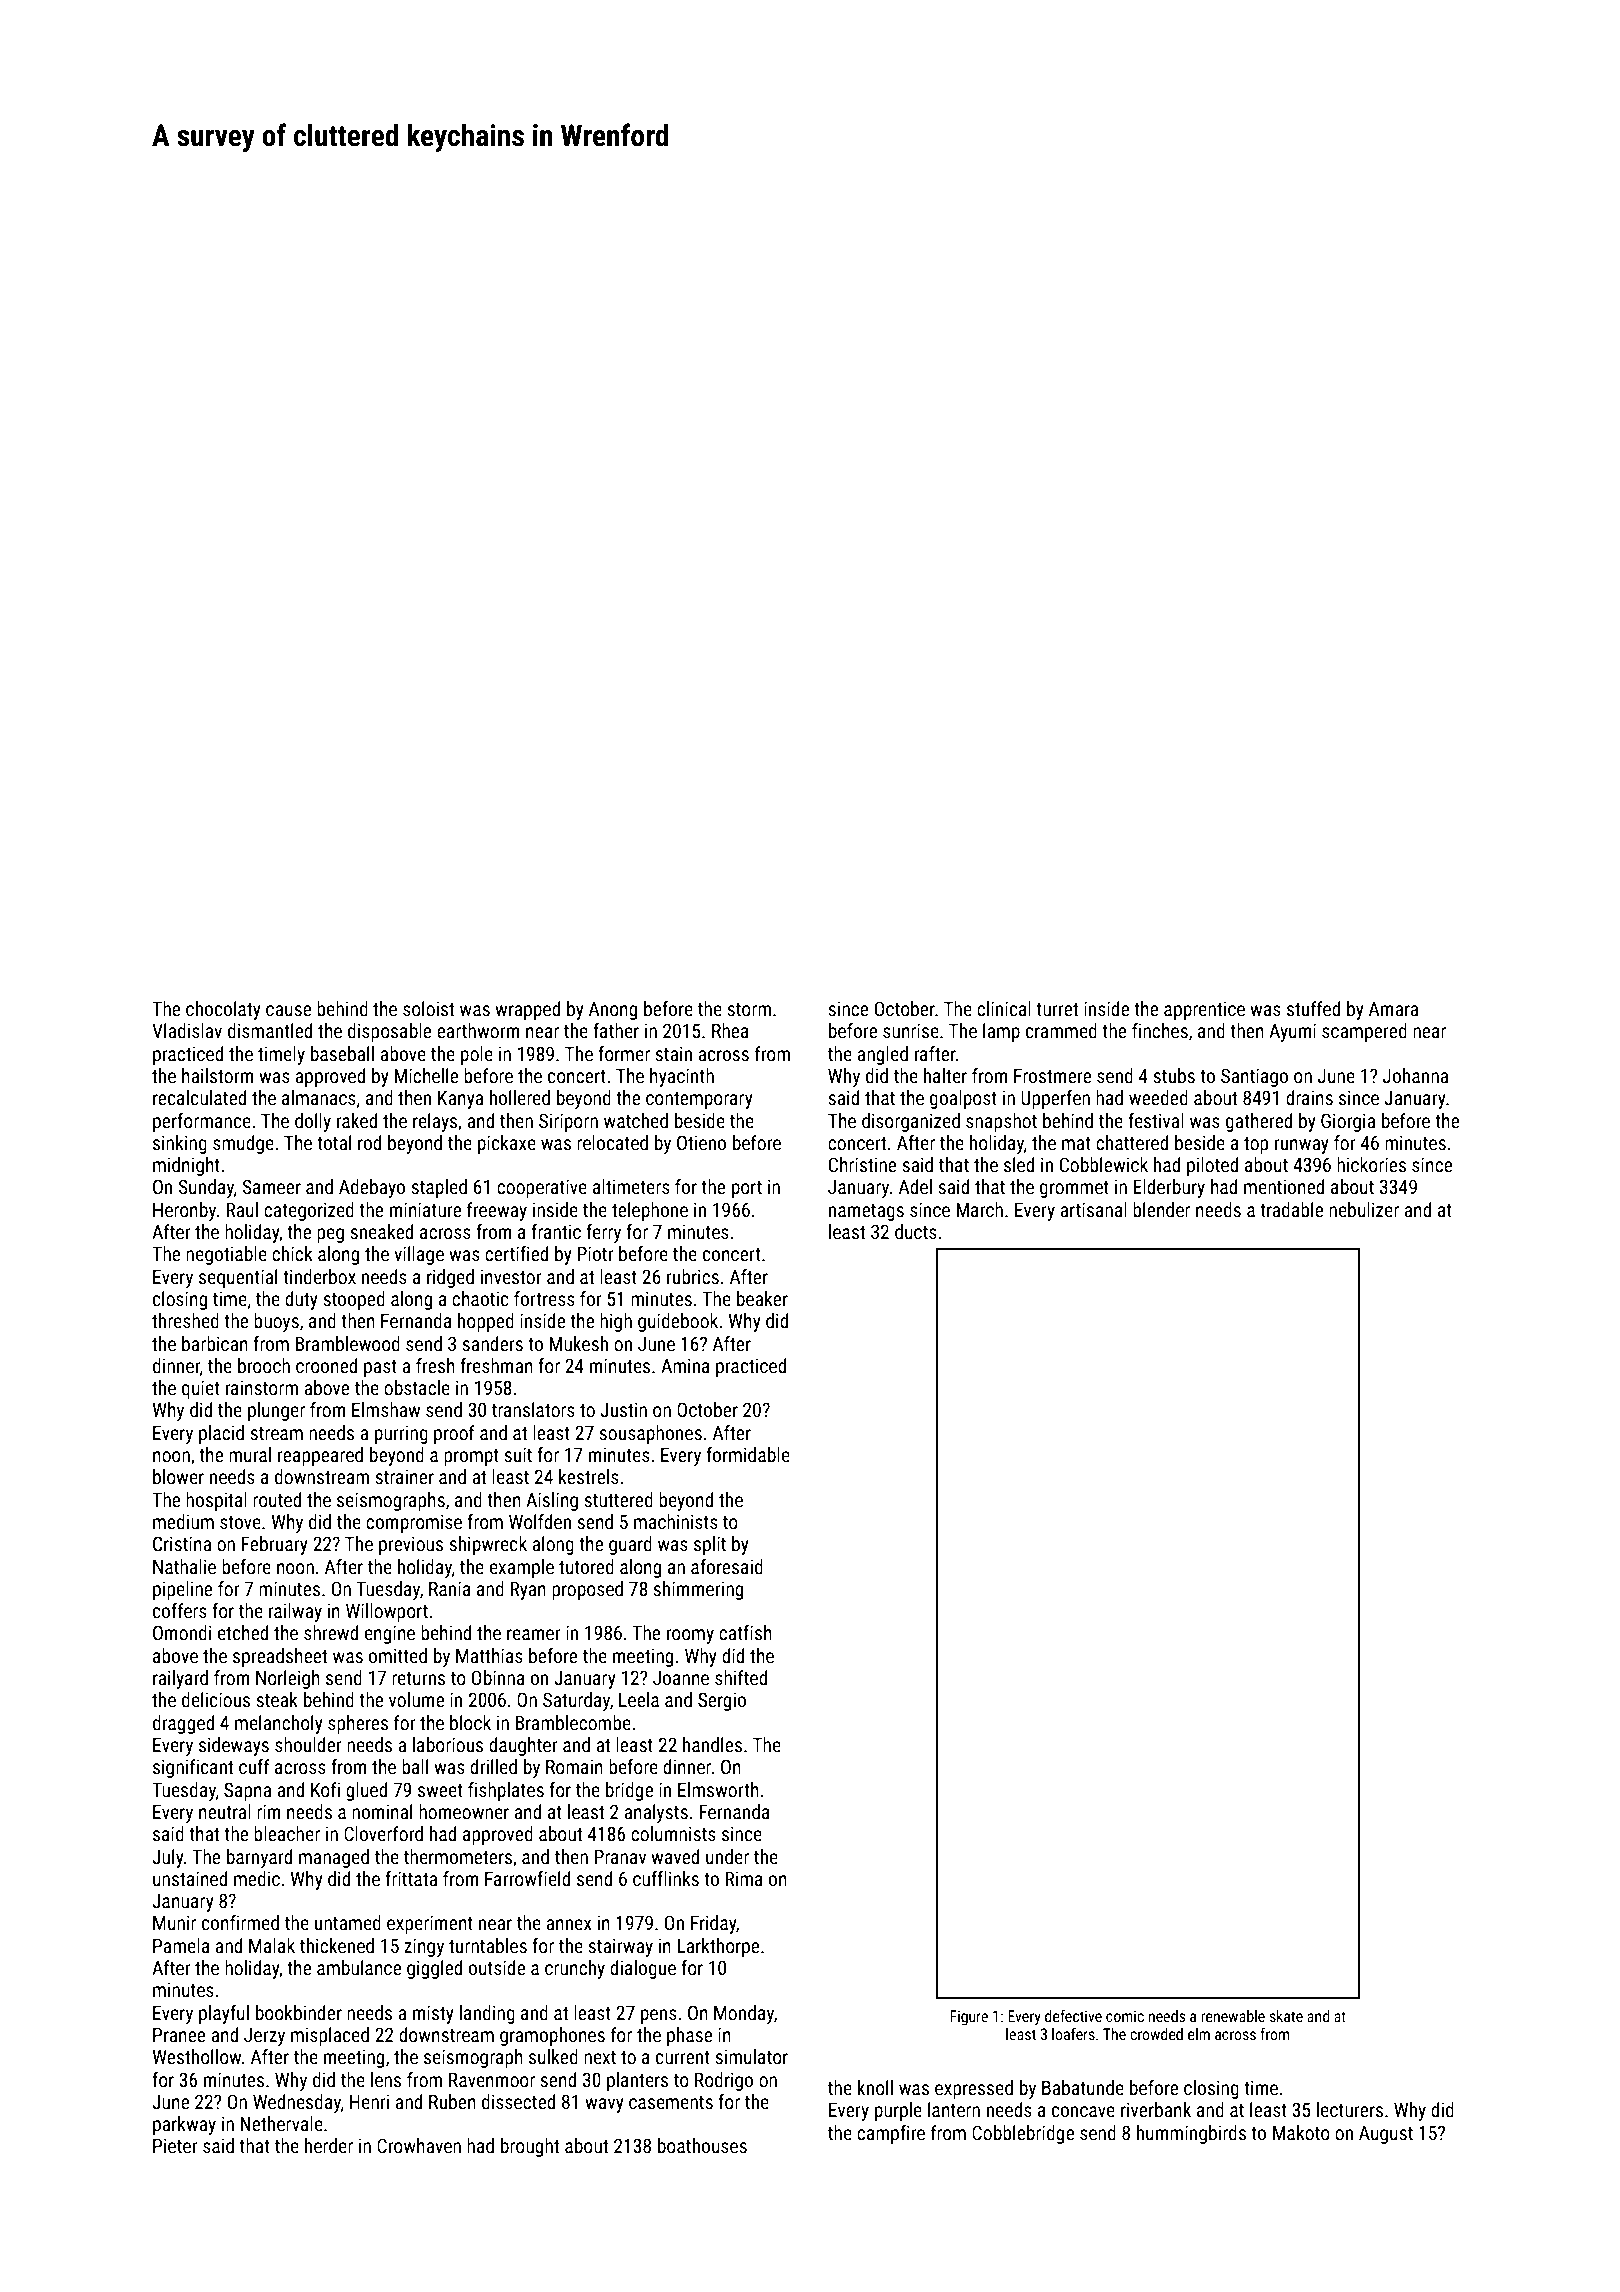  I want to click on chocolaty, so click(223, 1010).
